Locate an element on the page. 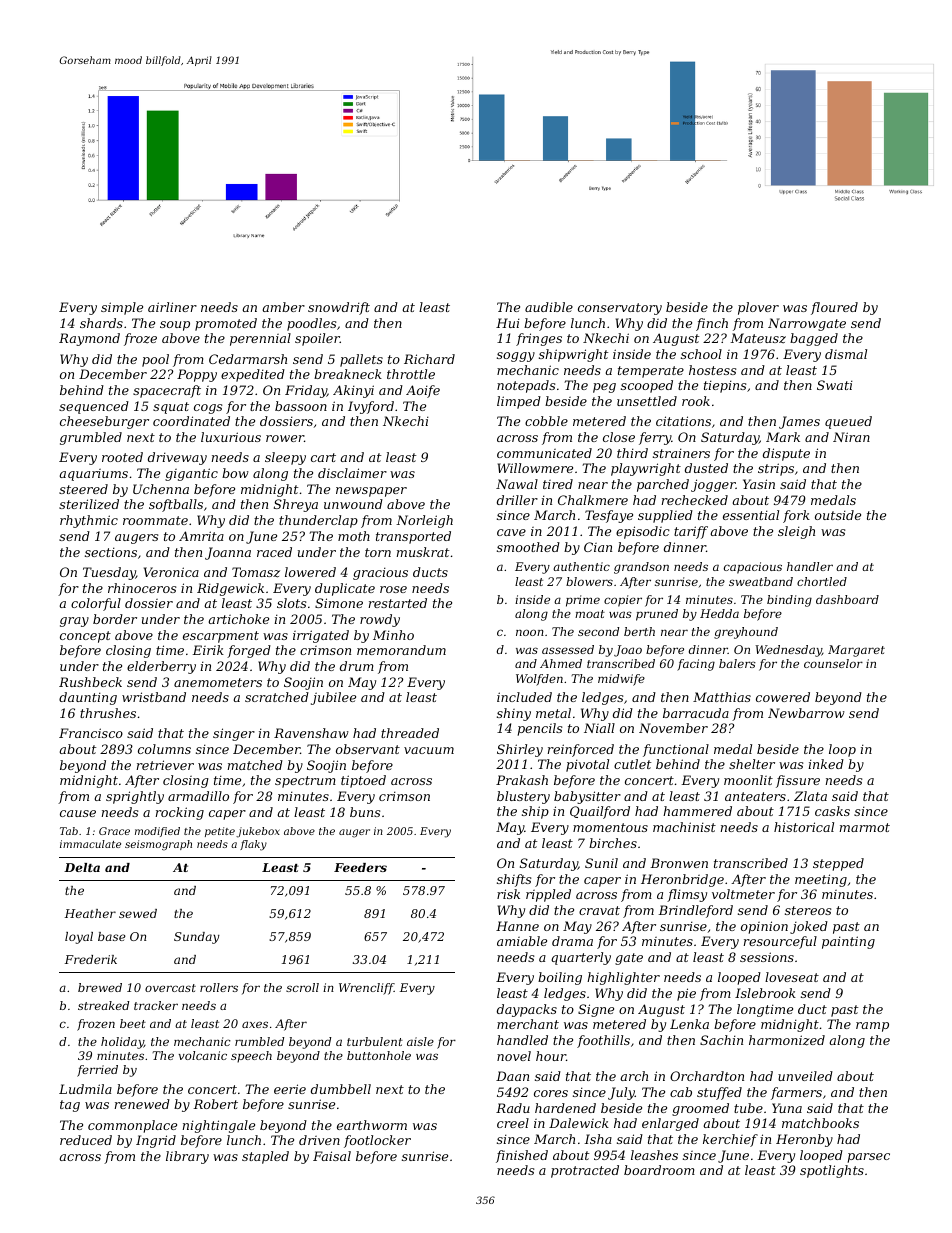 This page has width=952, height=1233. spotlights is located at coordinates (832, 1171).
